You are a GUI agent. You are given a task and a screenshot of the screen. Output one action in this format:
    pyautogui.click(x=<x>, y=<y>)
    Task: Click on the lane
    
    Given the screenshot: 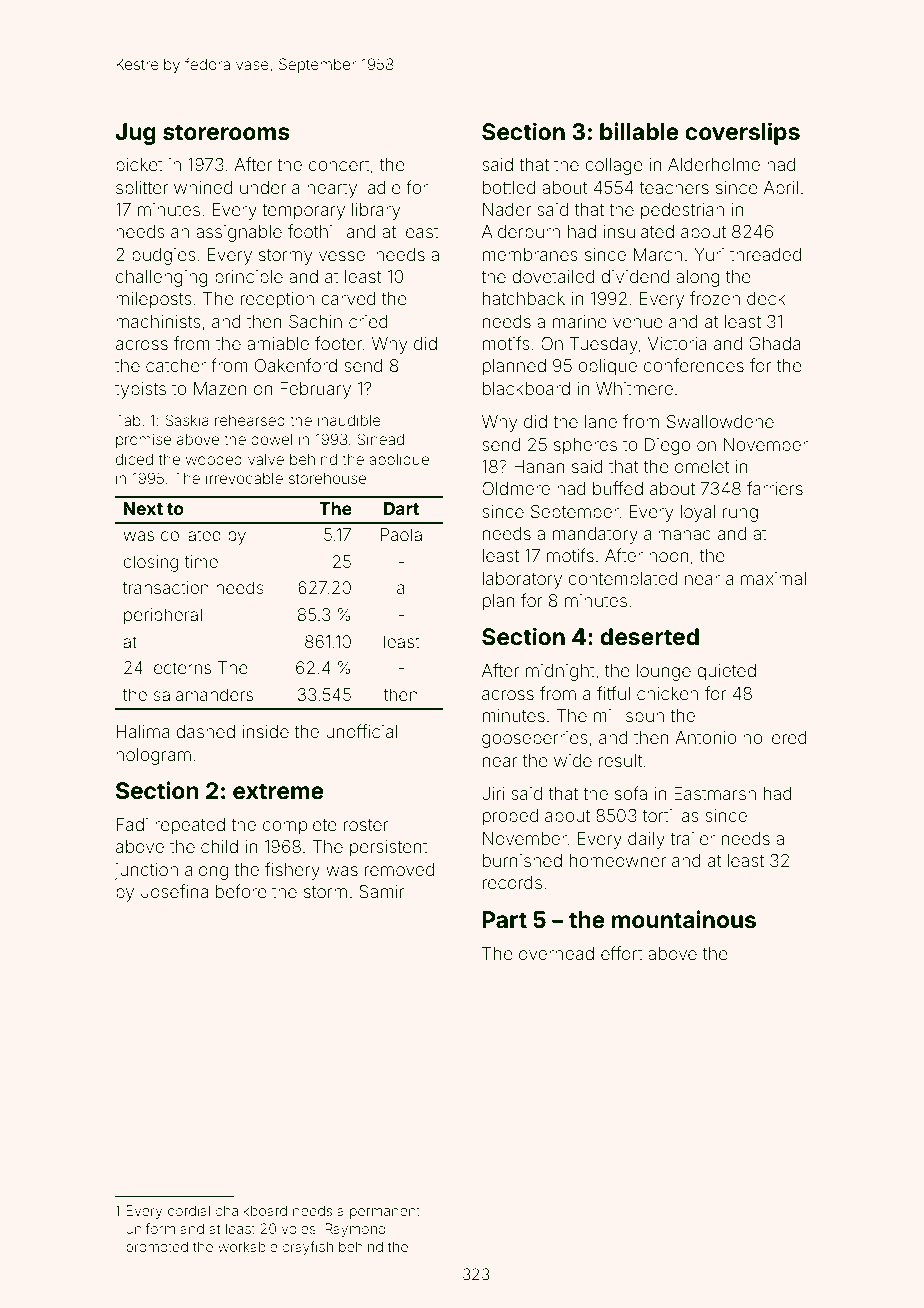 What is the action you would take?
    pyautogui.click(x=601, y=421)
